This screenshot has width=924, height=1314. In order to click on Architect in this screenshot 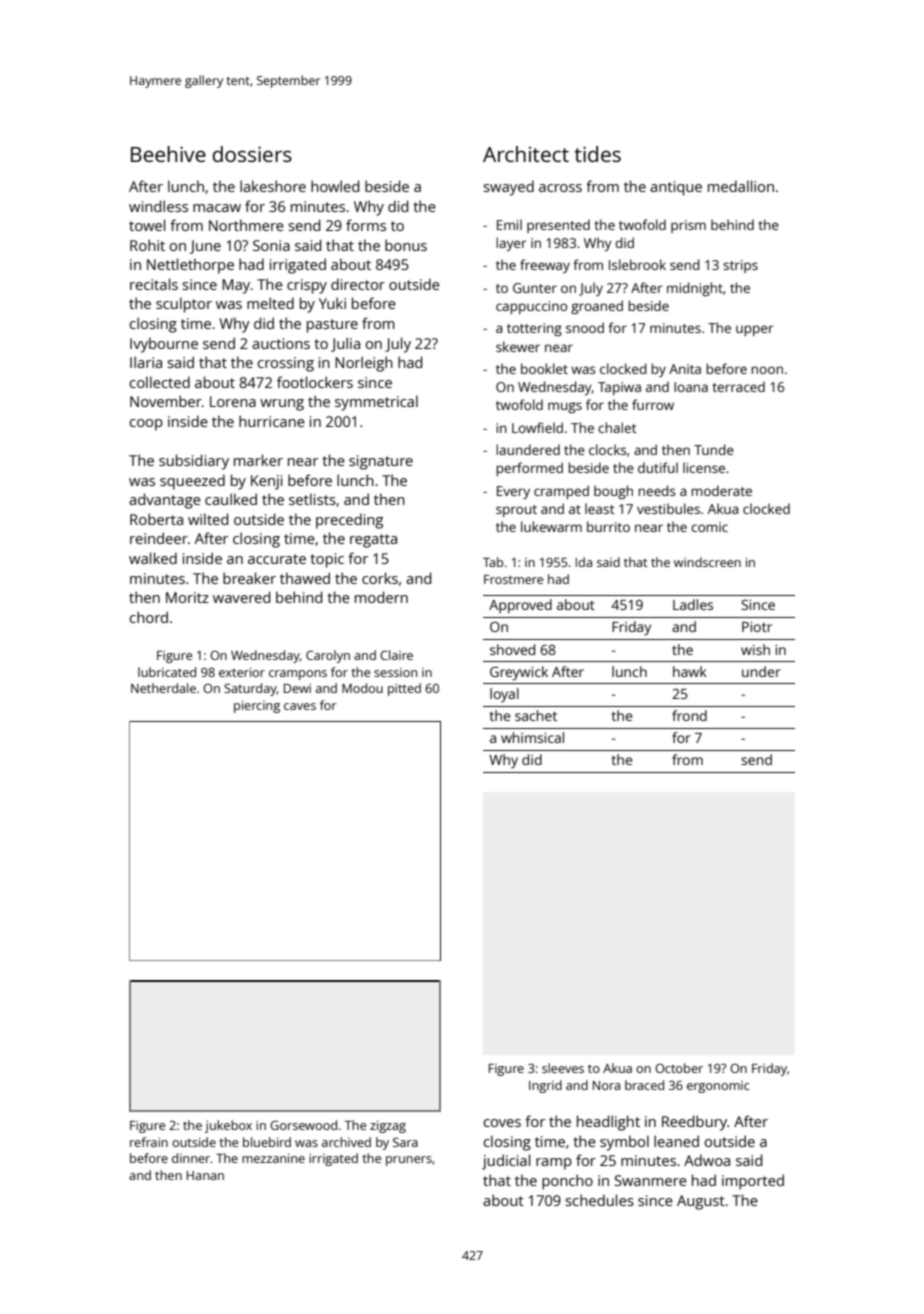, I will do `click(526, 154)`.
